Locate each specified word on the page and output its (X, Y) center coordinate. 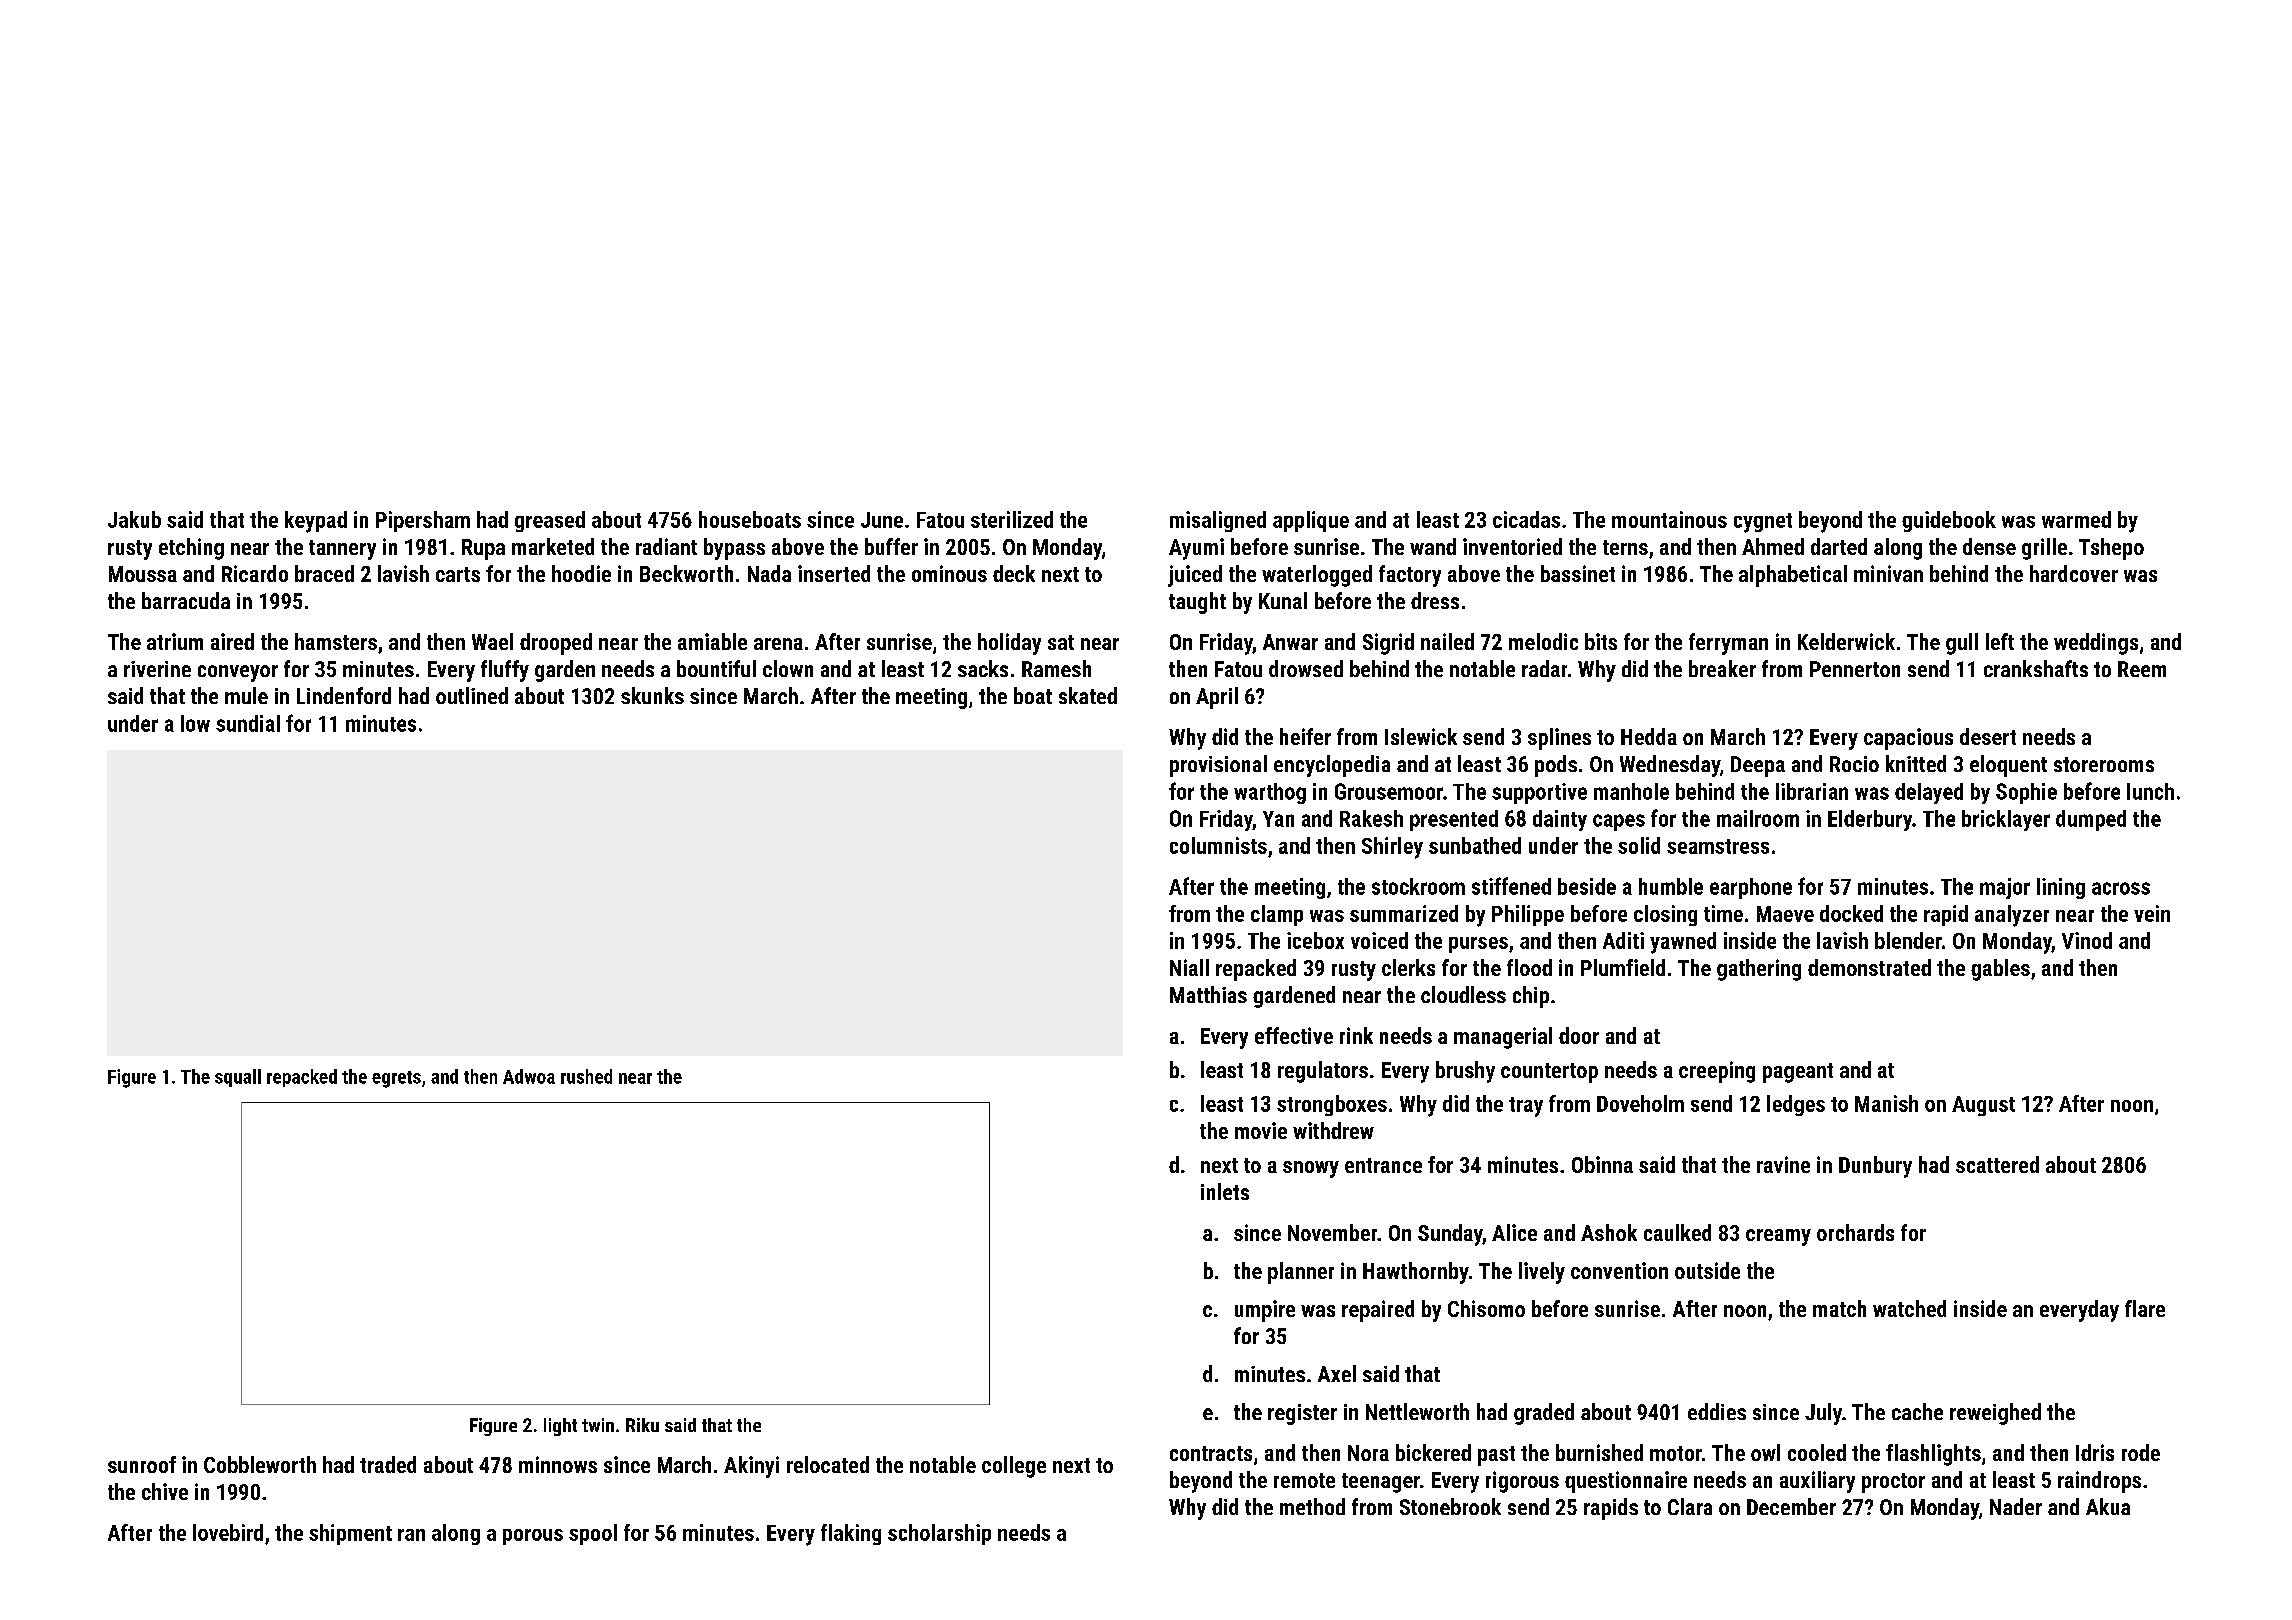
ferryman (1728, 644)
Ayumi (1196, 549)
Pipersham (423, 521)
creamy (1778, 1237)
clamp (1277, 915)
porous (533, 1537)
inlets (1225, 1191)
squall (238, 1078)
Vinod (2087, 940)
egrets (396, 1079)
